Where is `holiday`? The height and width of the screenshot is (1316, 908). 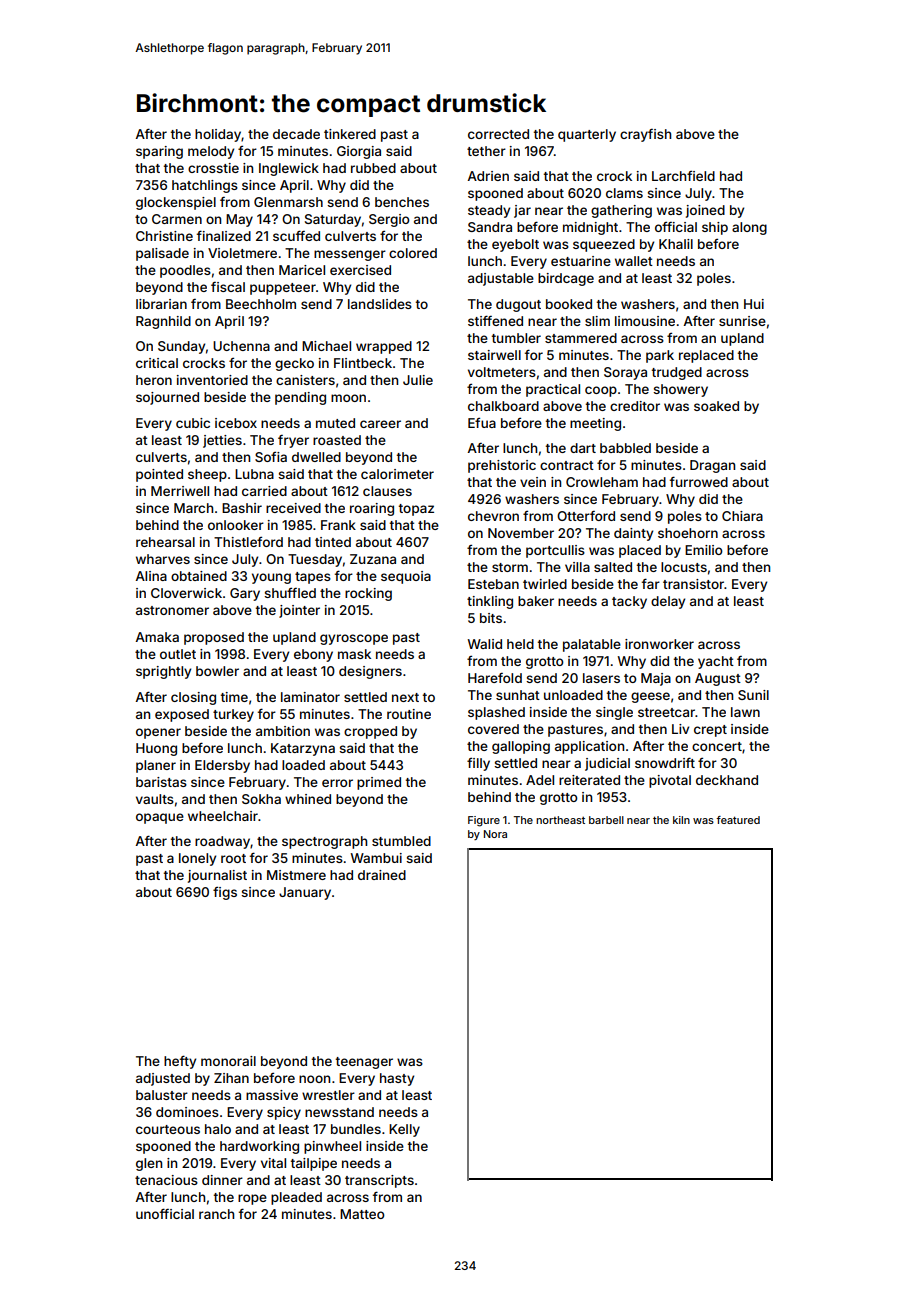
holiday is located at coordinates (218, 135).
